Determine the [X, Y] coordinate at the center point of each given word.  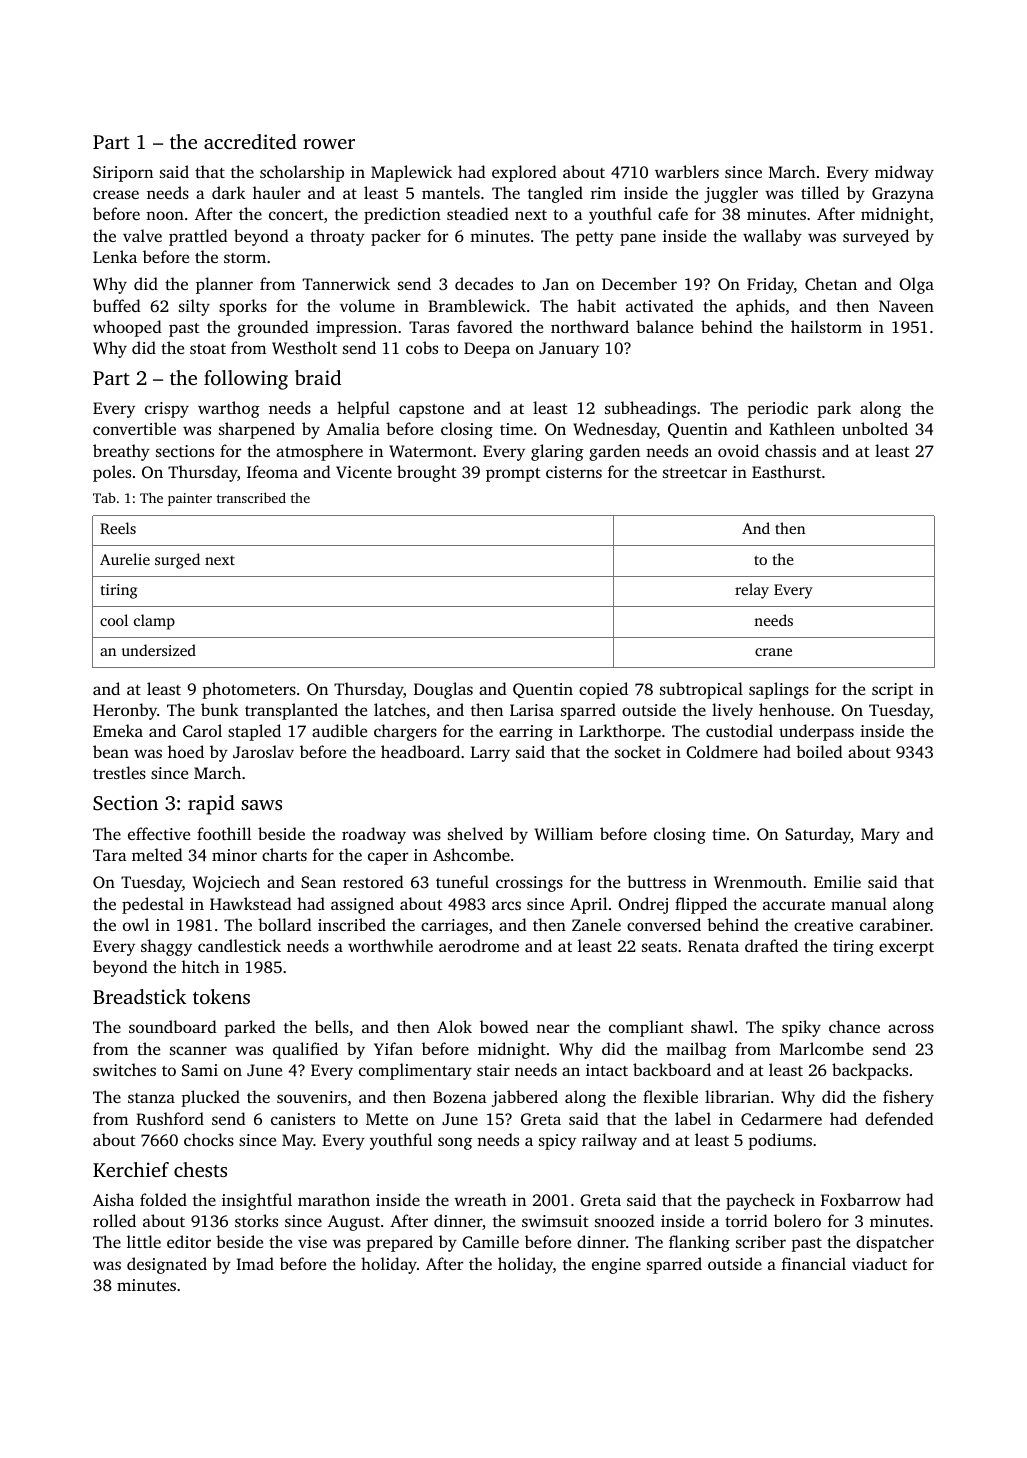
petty [595, 239]
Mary [880, 836]
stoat [208, 349]
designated [167, 1265]
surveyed [876, 237]
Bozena [459, 1097]
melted [157, 854]
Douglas [443, 690]
